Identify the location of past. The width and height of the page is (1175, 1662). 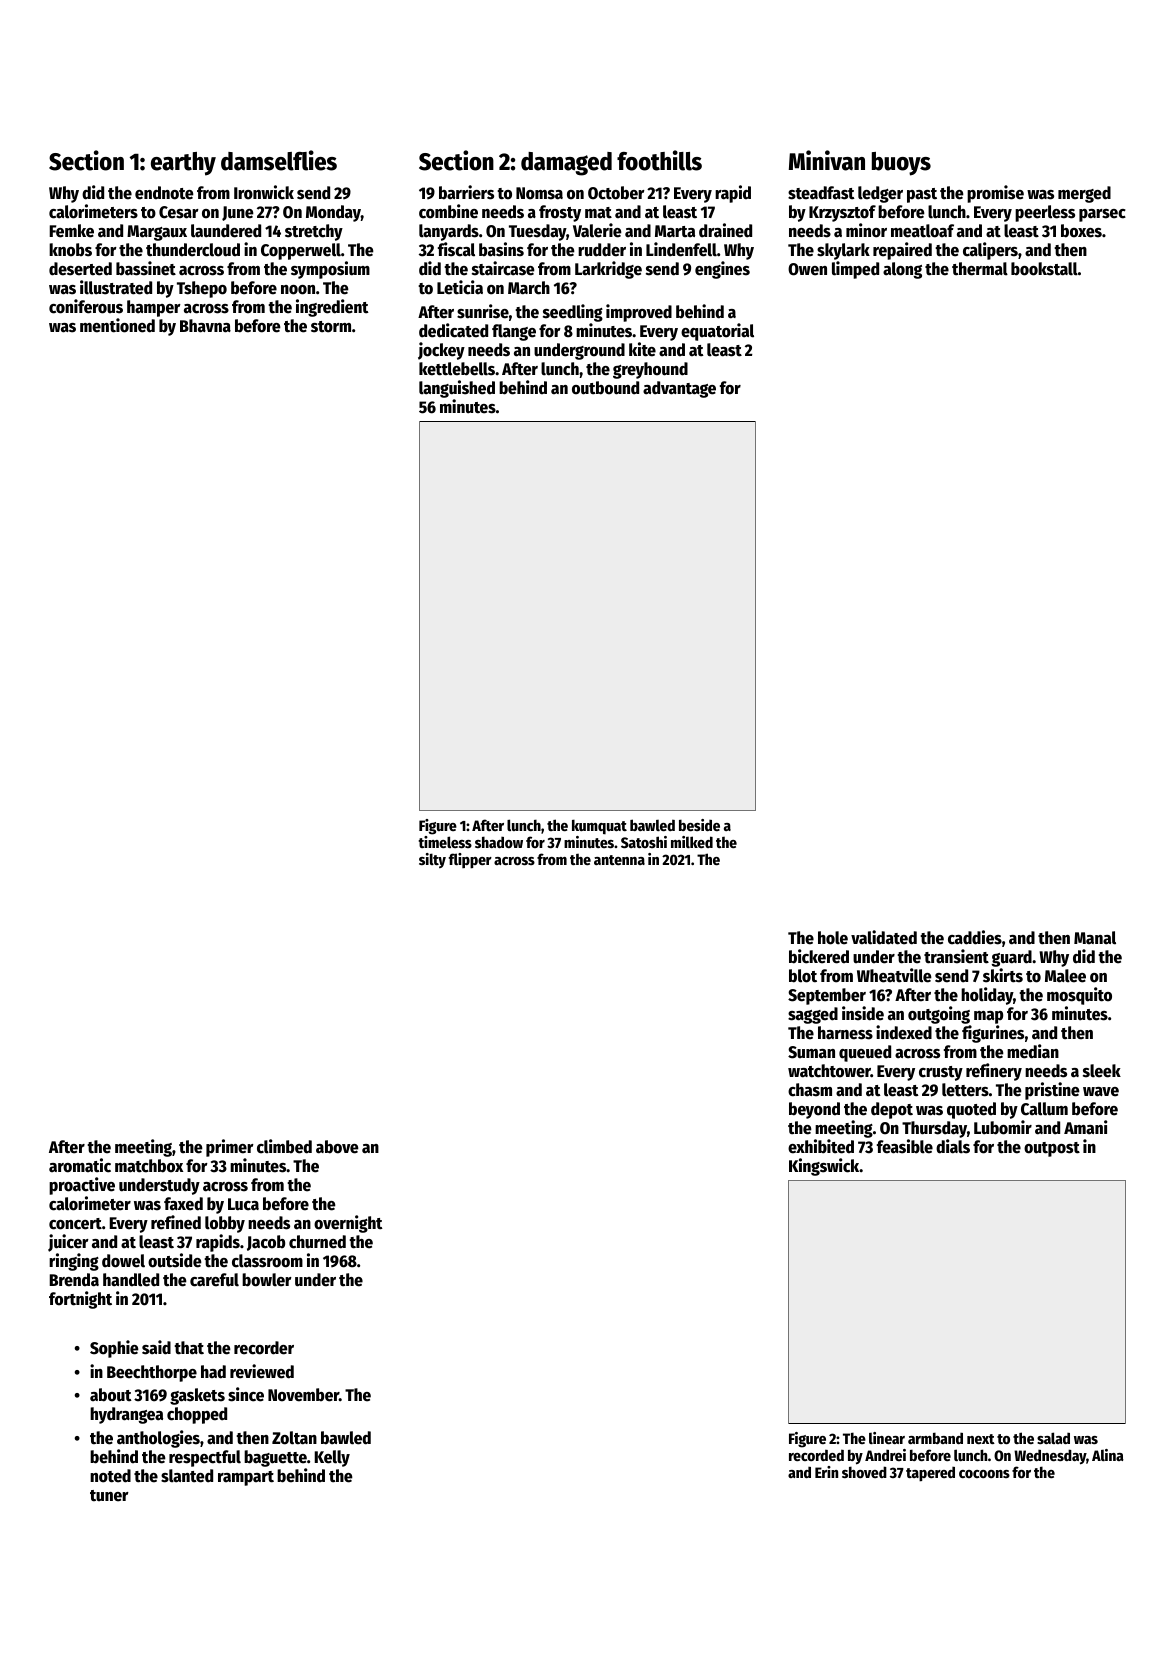
(922, 195).
